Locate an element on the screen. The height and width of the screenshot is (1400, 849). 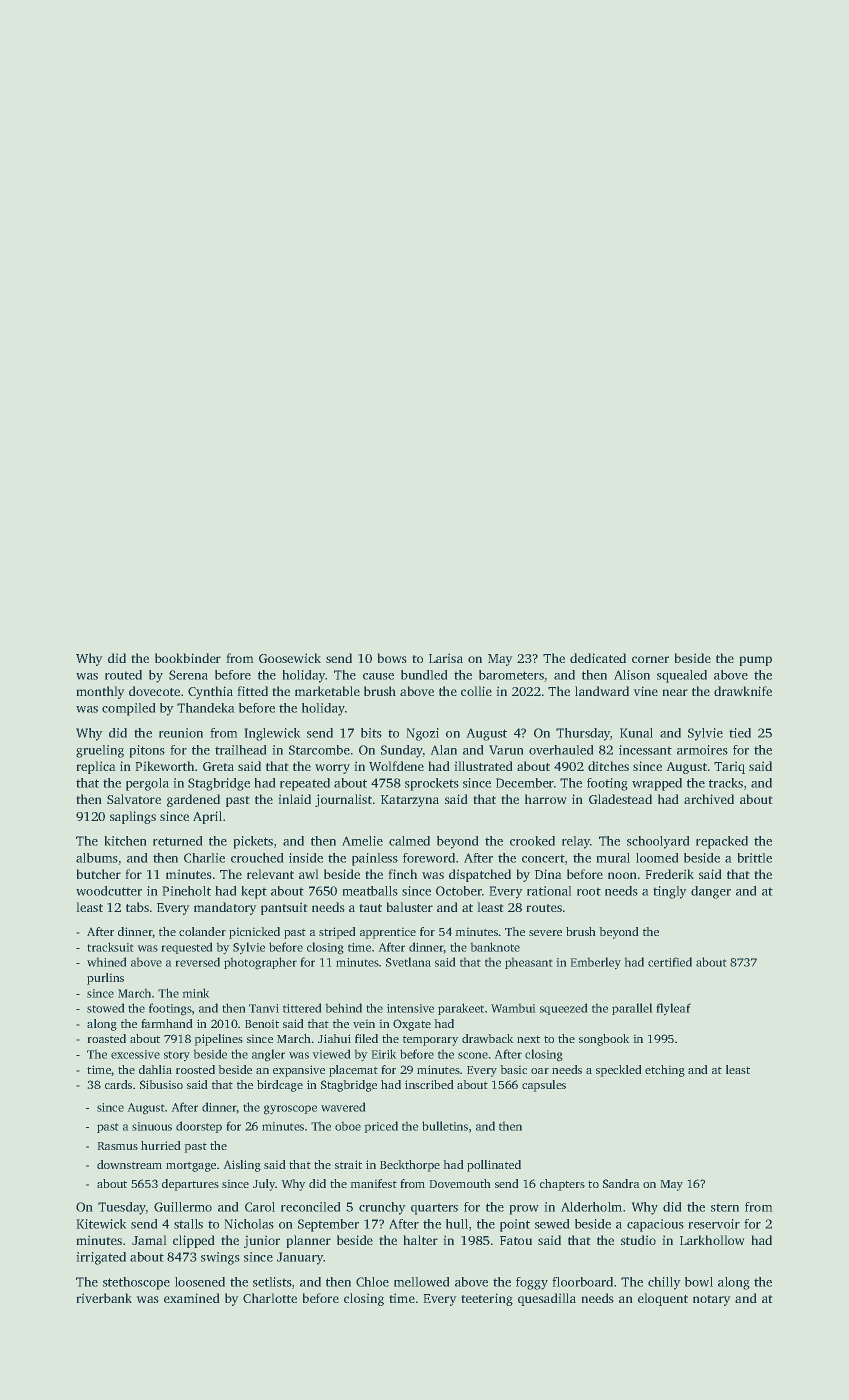
bulletins is located at coordinates (445, 1126).
